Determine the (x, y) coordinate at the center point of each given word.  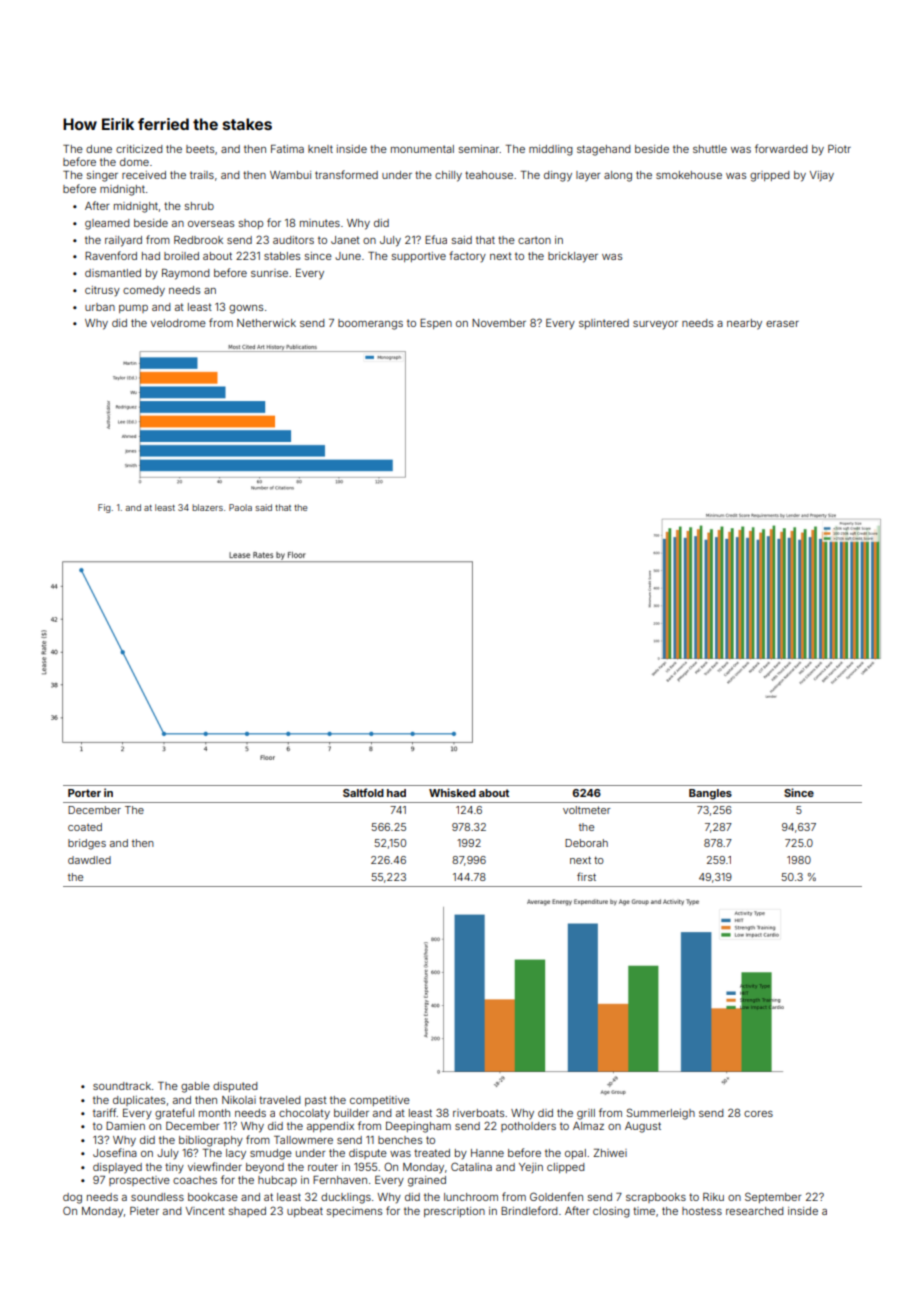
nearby (744, 324)
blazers (207, 507)
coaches (195, 1180)
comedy (144, 291)
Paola (240, 507)
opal (575, 1154)
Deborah (586, 843)
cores (758, 1114)
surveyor (655, 325)
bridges (87, 844)
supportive (419, 257)
